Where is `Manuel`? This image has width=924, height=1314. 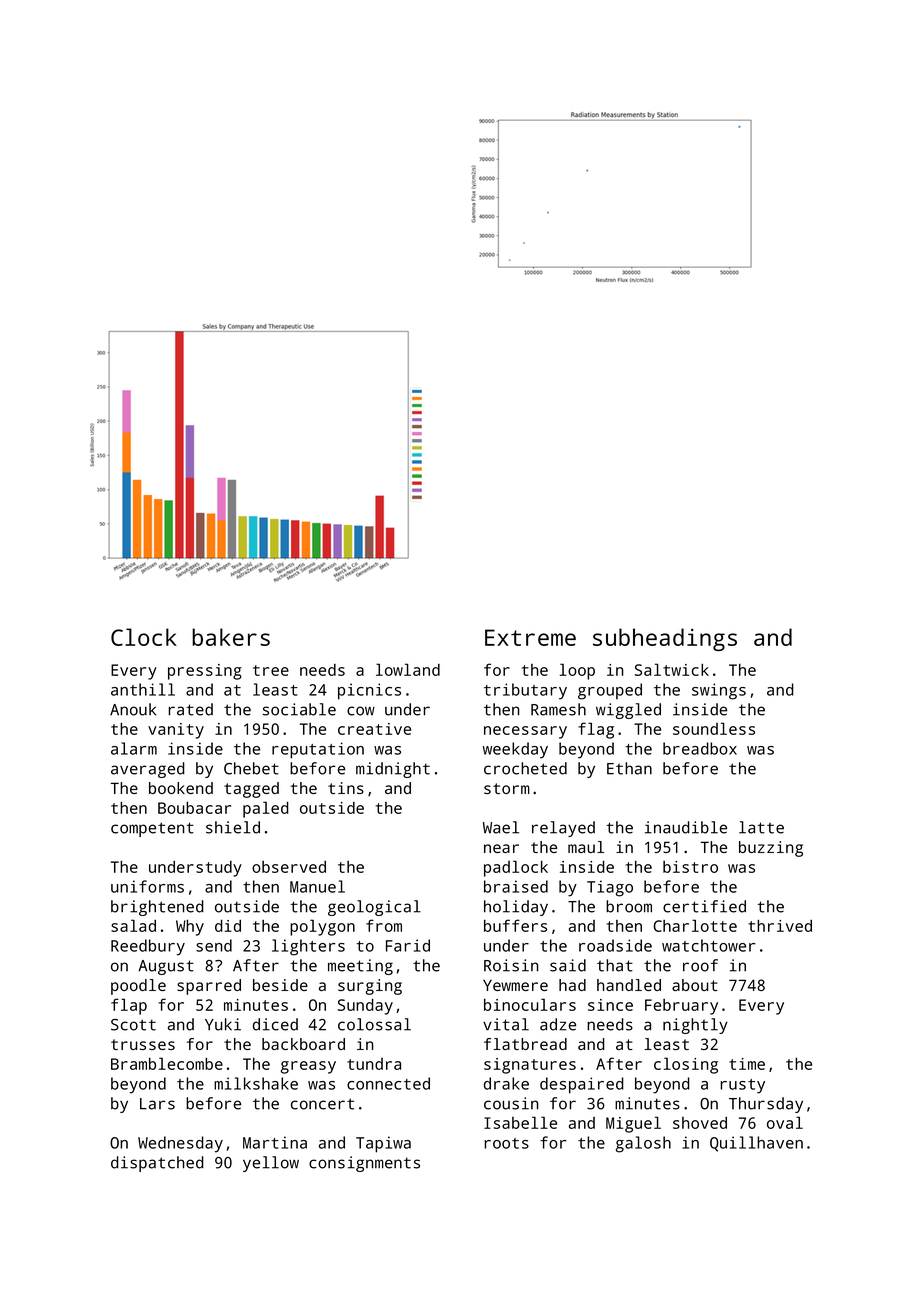 Manuel is located at coordinates (317, 886).
